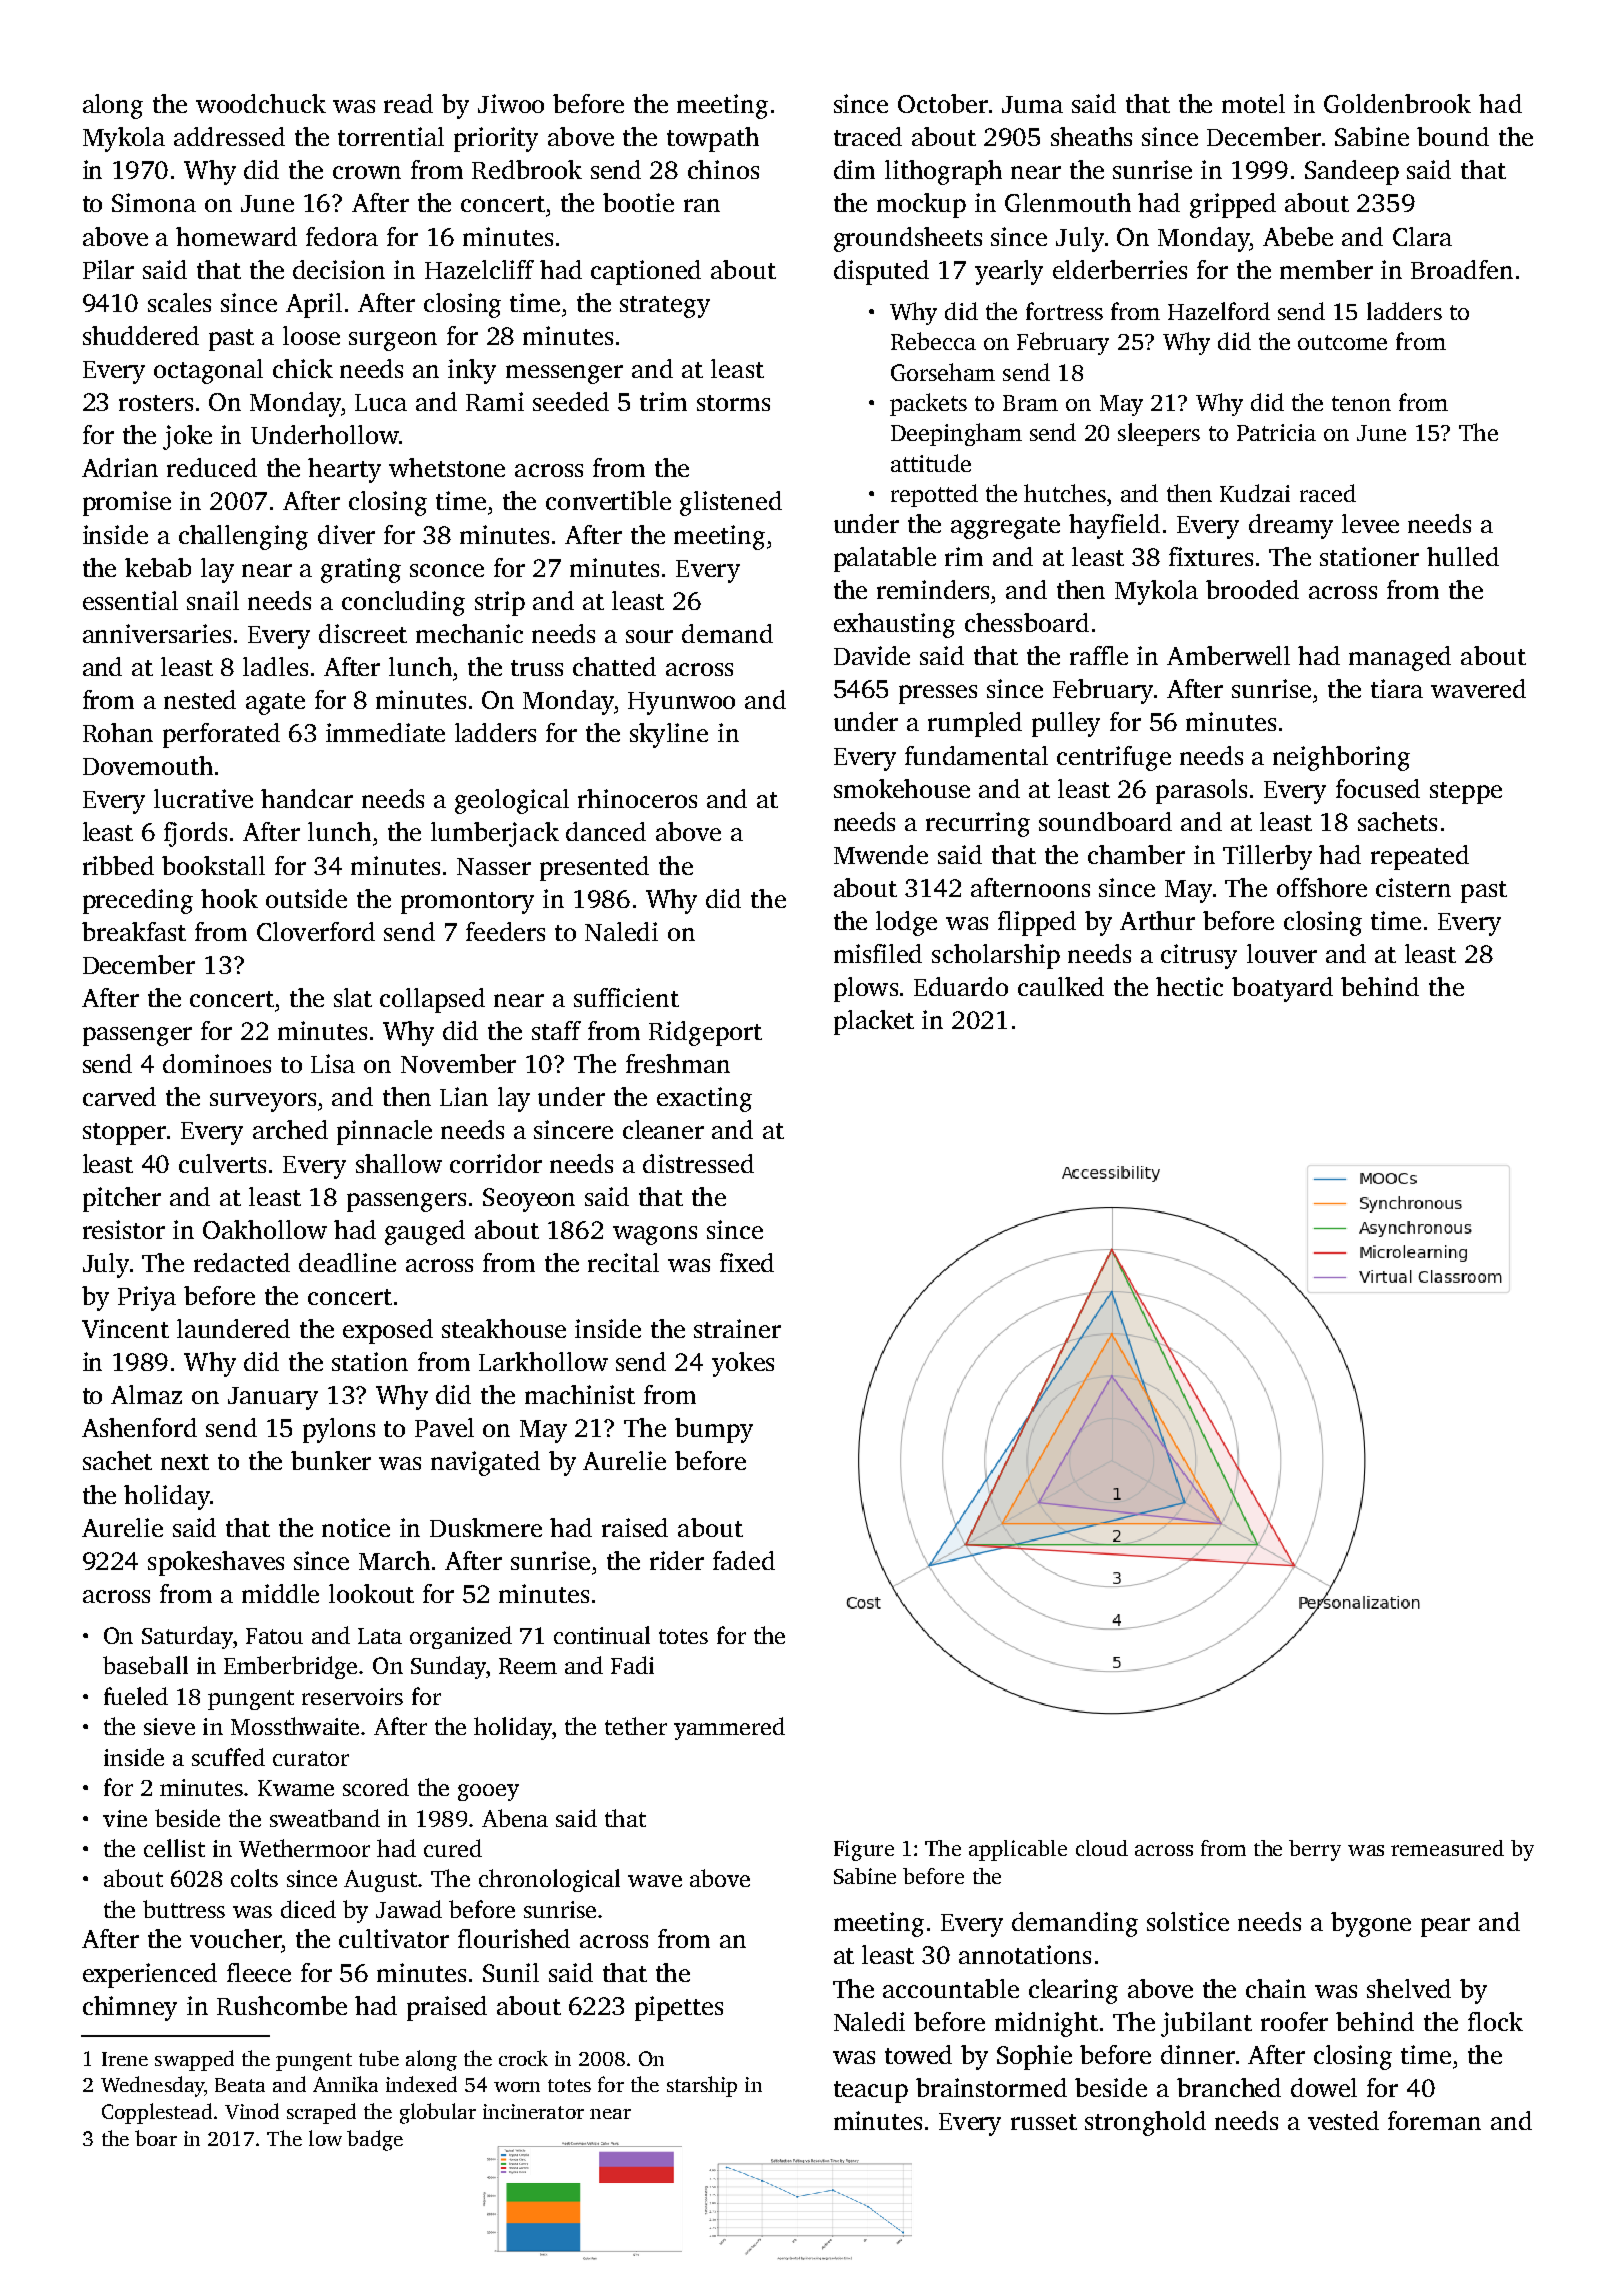 This document has height=2292, width=1620. Describe the element at coordinates (623, 1262) in the document. I see `recital` at that location.
